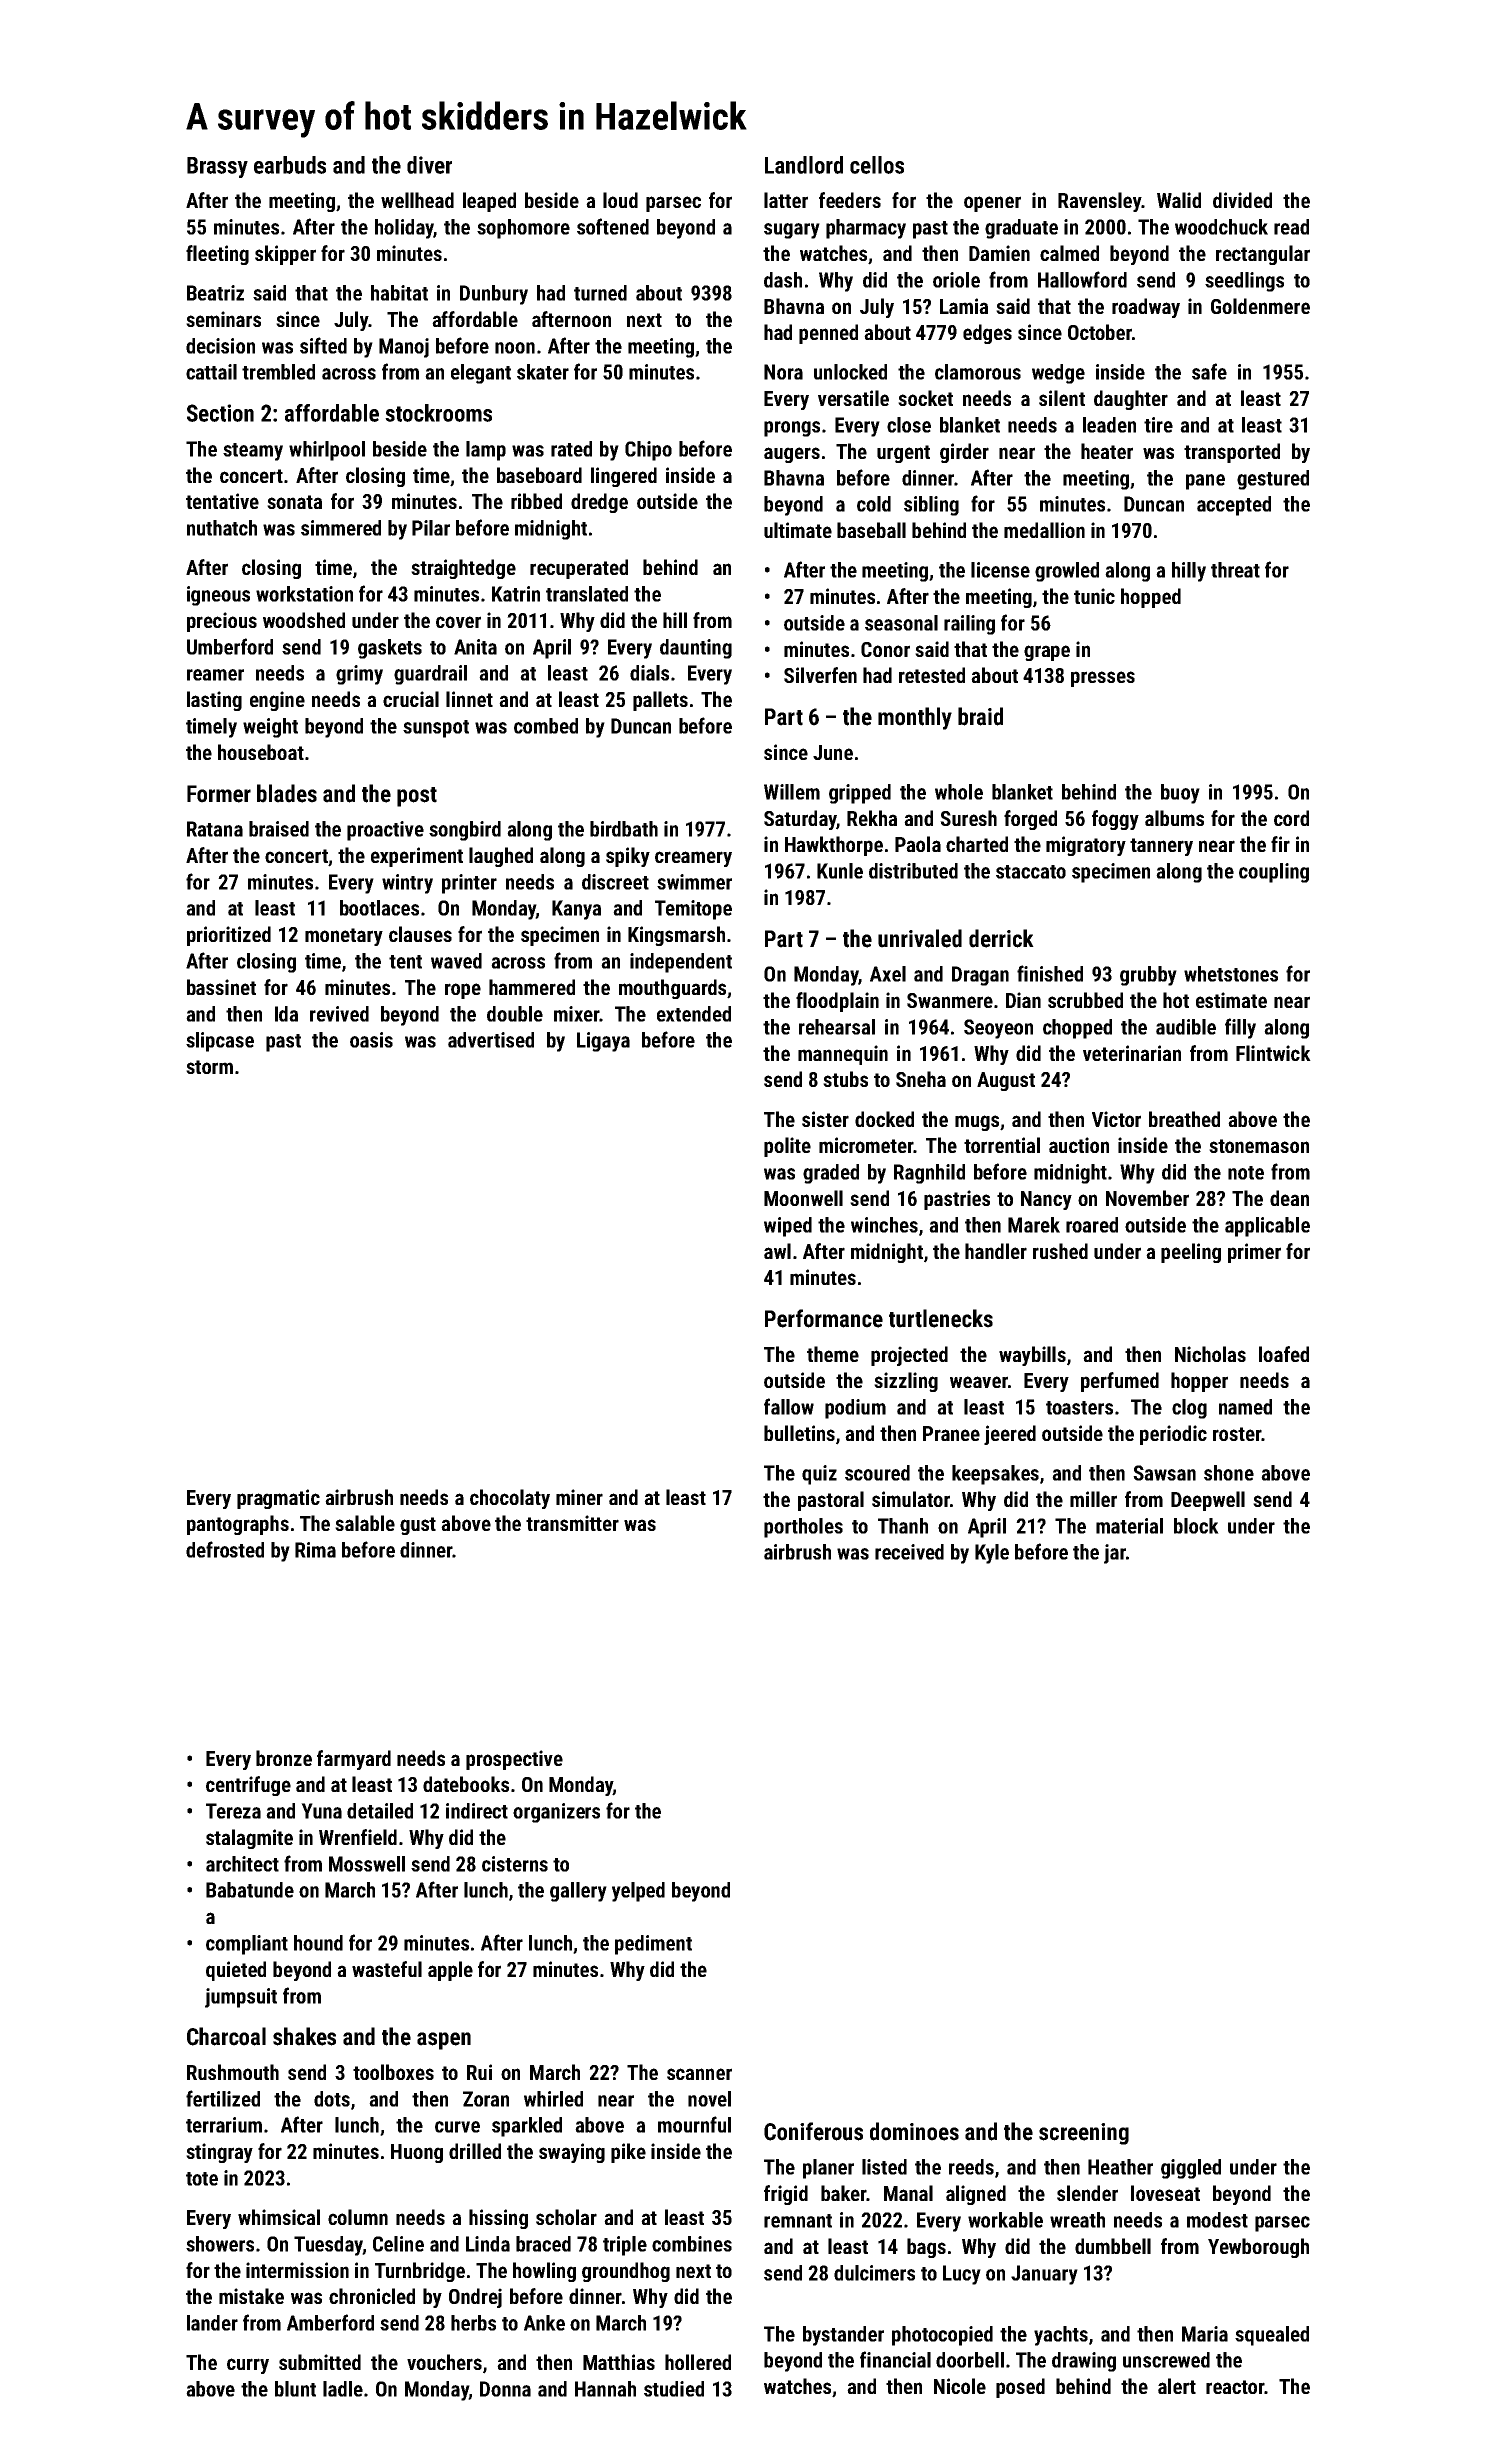 This page has height=2464, width=1496. What do you see at coordinates (295, 2389) in the page?
I see `blunt` at bounding box center [295, 2389].
